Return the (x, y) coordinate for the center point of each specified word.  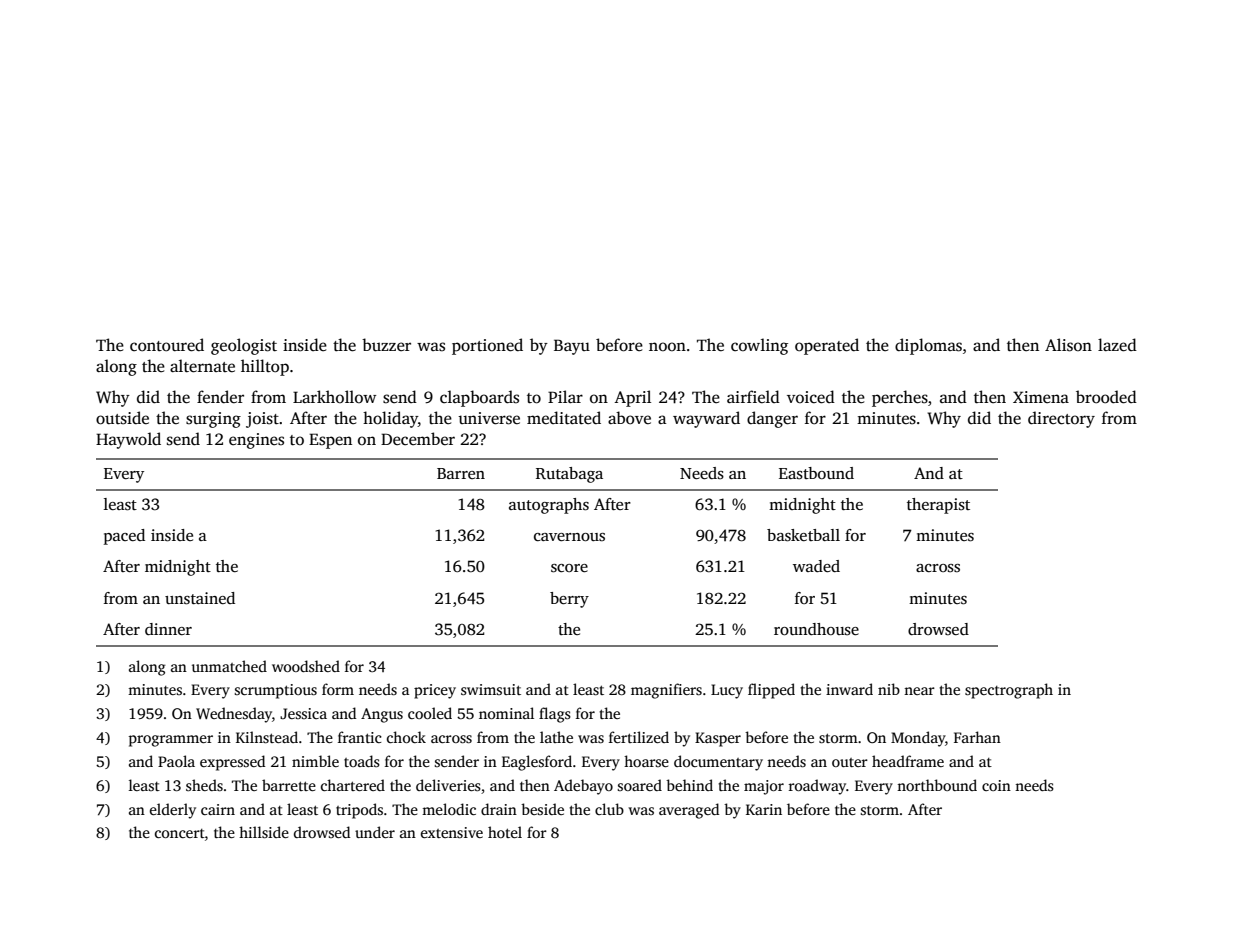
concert (180, 833)
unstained (200, 598)
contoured (167, 345)
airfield (753, 396)
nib (889, 689)
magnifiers (666, 691)
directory (1061, 419)
